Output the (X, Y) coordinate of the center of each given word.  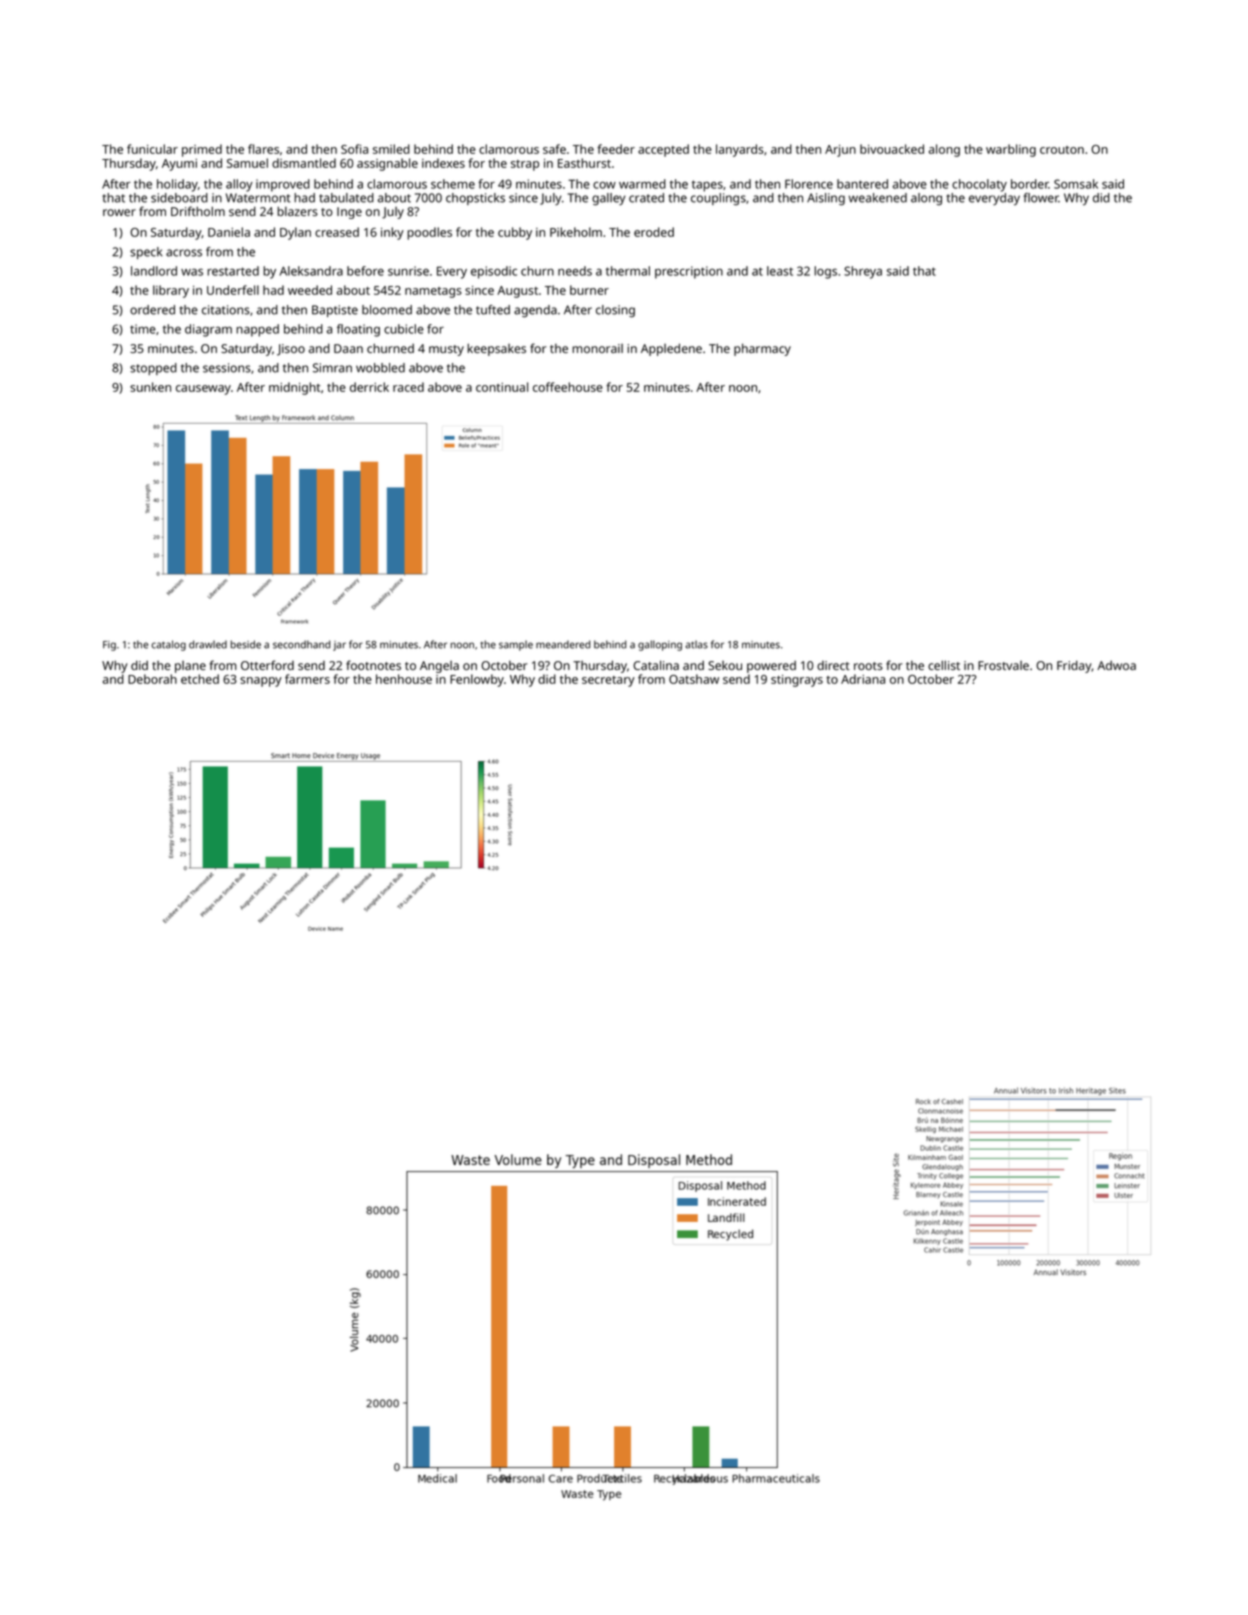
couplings (718, 199)
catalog (168, 645)
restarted (233, 271)
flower (1041, 198)
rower (119, 212)
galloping (660, 645)
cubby (515, 233)
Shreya (863, 272)
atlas (696, 644)
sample (516, 645)
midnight (295, 388)
